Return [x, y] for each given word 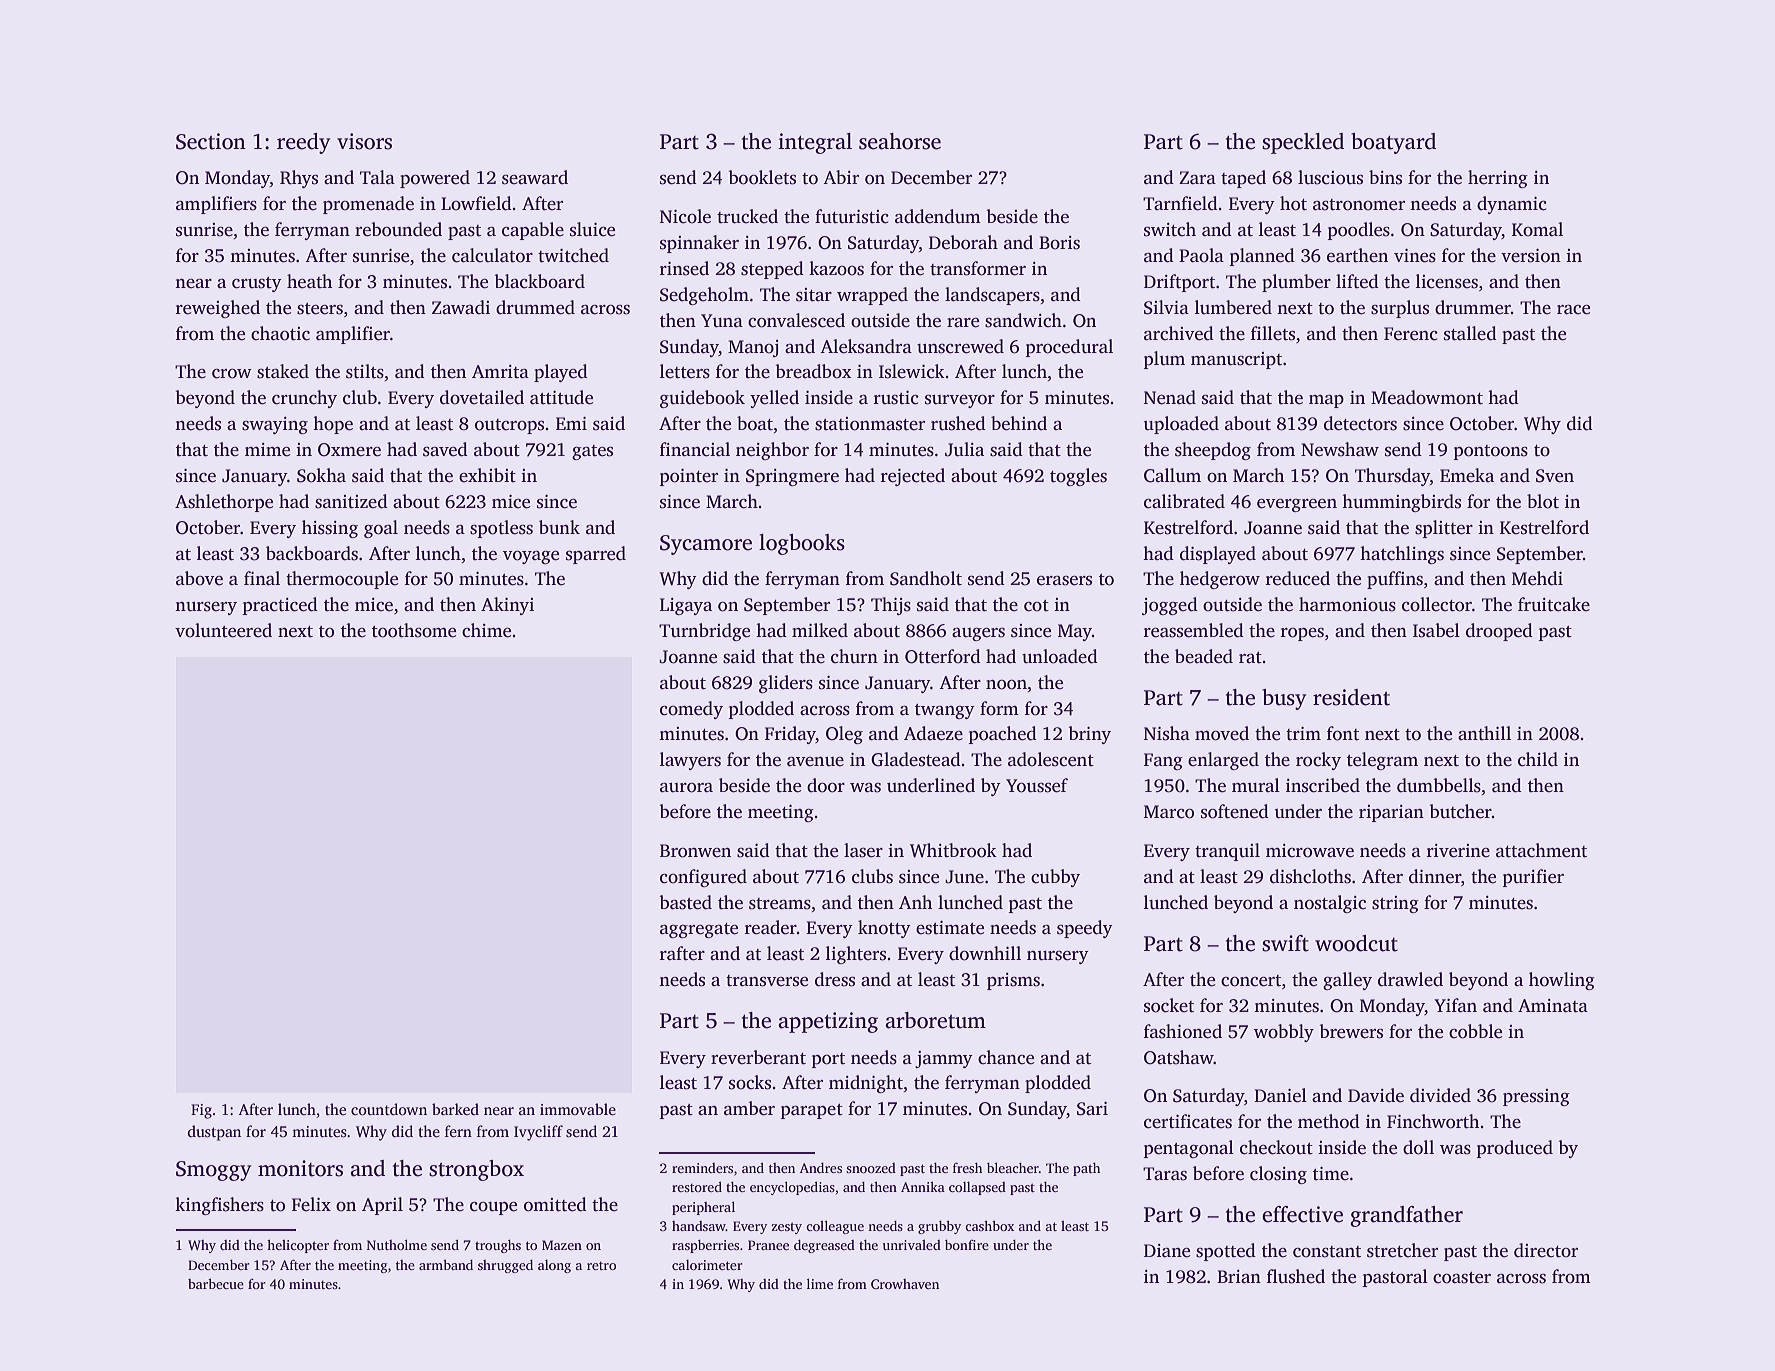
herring [1498, 179]
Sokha [321, 475]
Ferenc [1411, 334]
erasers [1064, 581]
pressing [1536, 1097]
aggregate [699, 930]
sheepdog [1213, 451]
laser [863, 850]
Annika [923, 1187]
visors [364, 141]
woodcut [1356, 943]
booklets [762, 177]
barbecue [216, 1284]
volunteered [223, 630]
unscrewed [960, 346]
